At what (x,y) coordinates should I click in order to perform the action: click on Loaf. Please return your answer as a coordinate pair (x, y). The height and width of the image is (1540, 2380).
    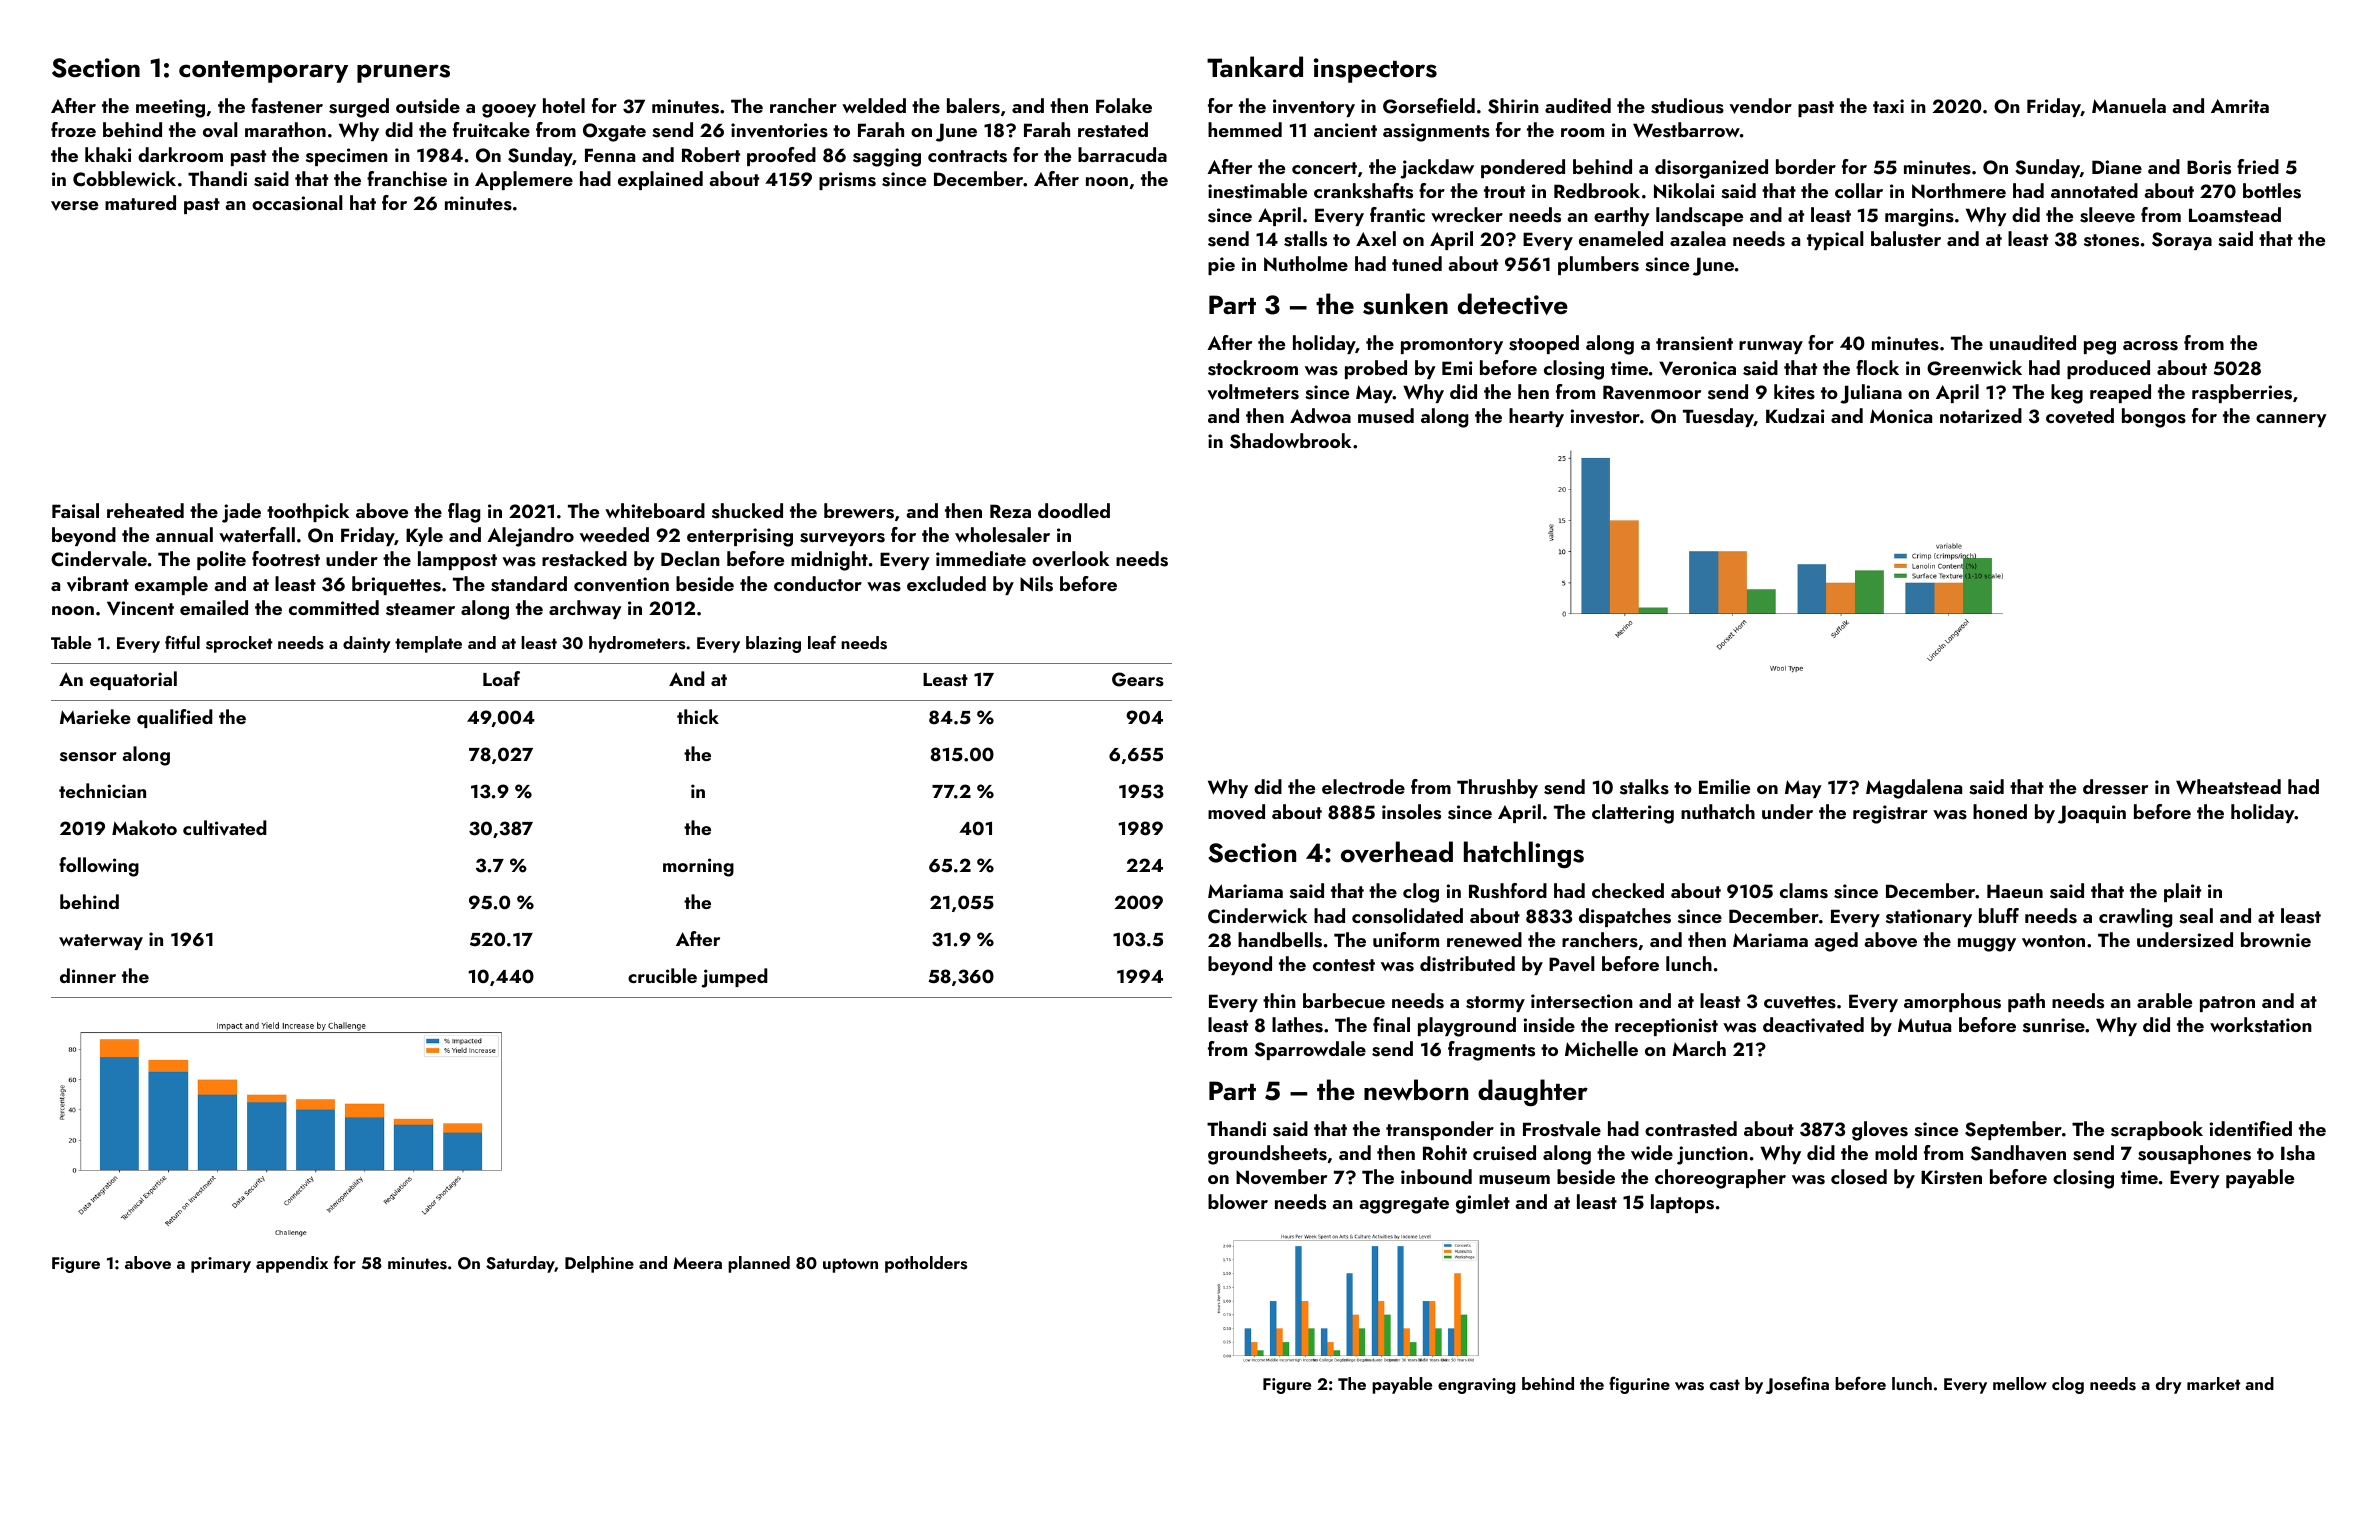
    Looking at the image, I should click on (501, 678).
